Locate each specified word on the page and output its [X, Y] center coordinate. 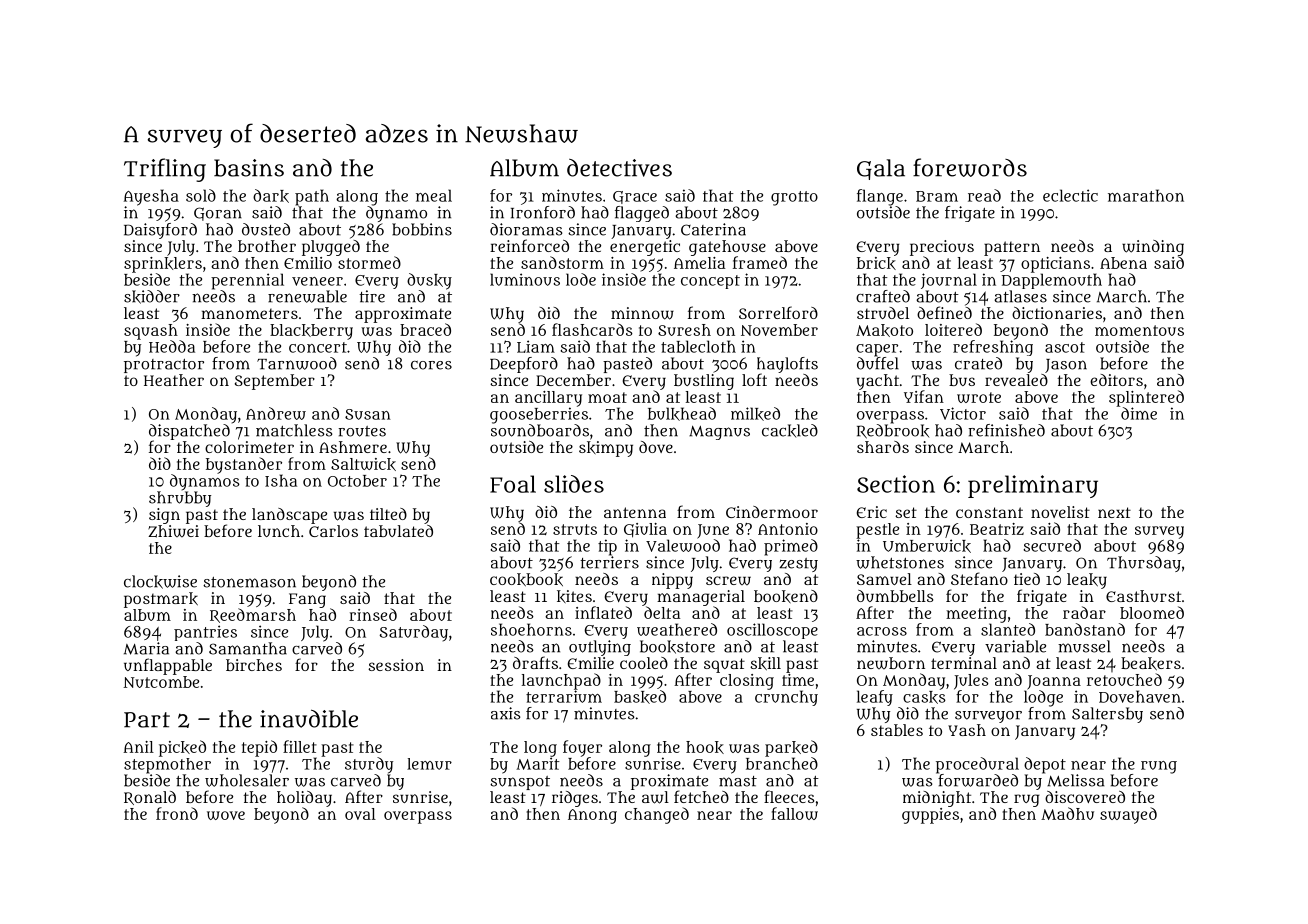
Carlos [333, 531]
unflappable [168, 666]
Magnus [719, 433]
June [713, 531]
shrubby [180, 499]
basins [249, 168]
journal [949, 281]
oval [360, 814]
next [1114, 512]
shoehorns [531, 629]
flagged [642, 214]
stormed [369, 262]
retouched [1124, 679]
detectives [619, 168]
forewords [970, 167]
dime [1139, 413]
